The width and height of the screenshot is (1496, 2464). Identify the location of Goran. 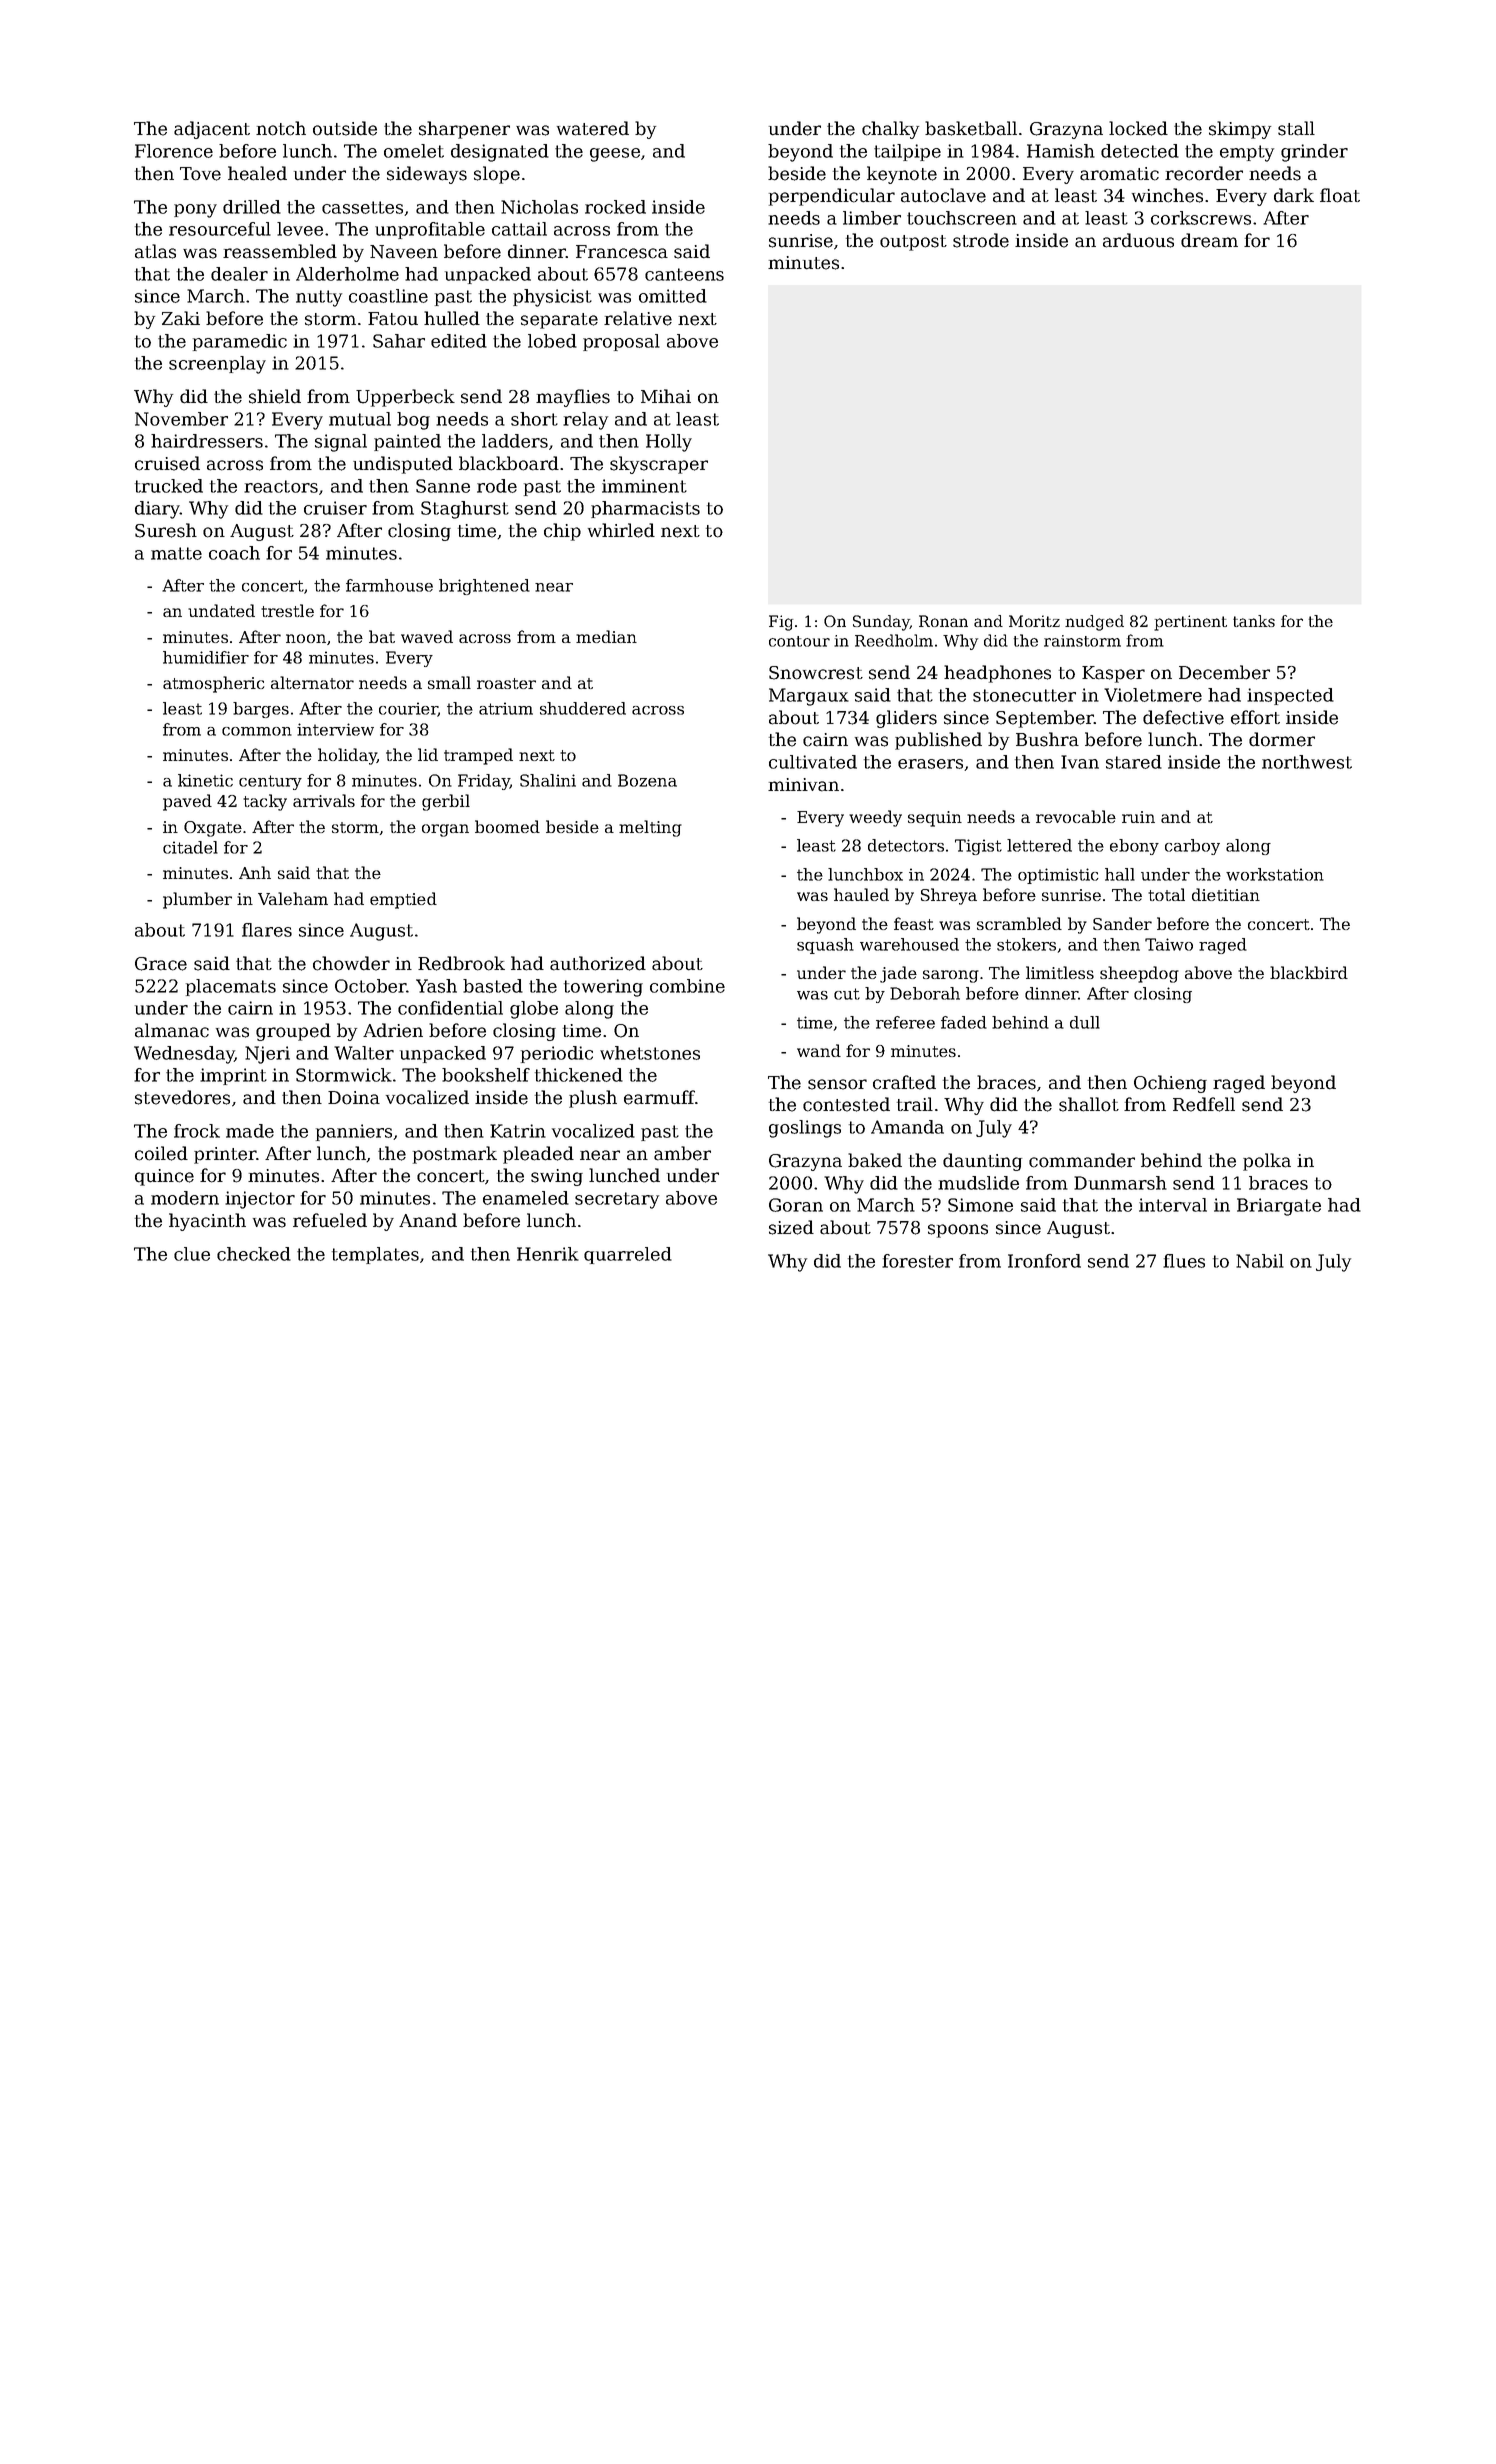
(796, 1205).
